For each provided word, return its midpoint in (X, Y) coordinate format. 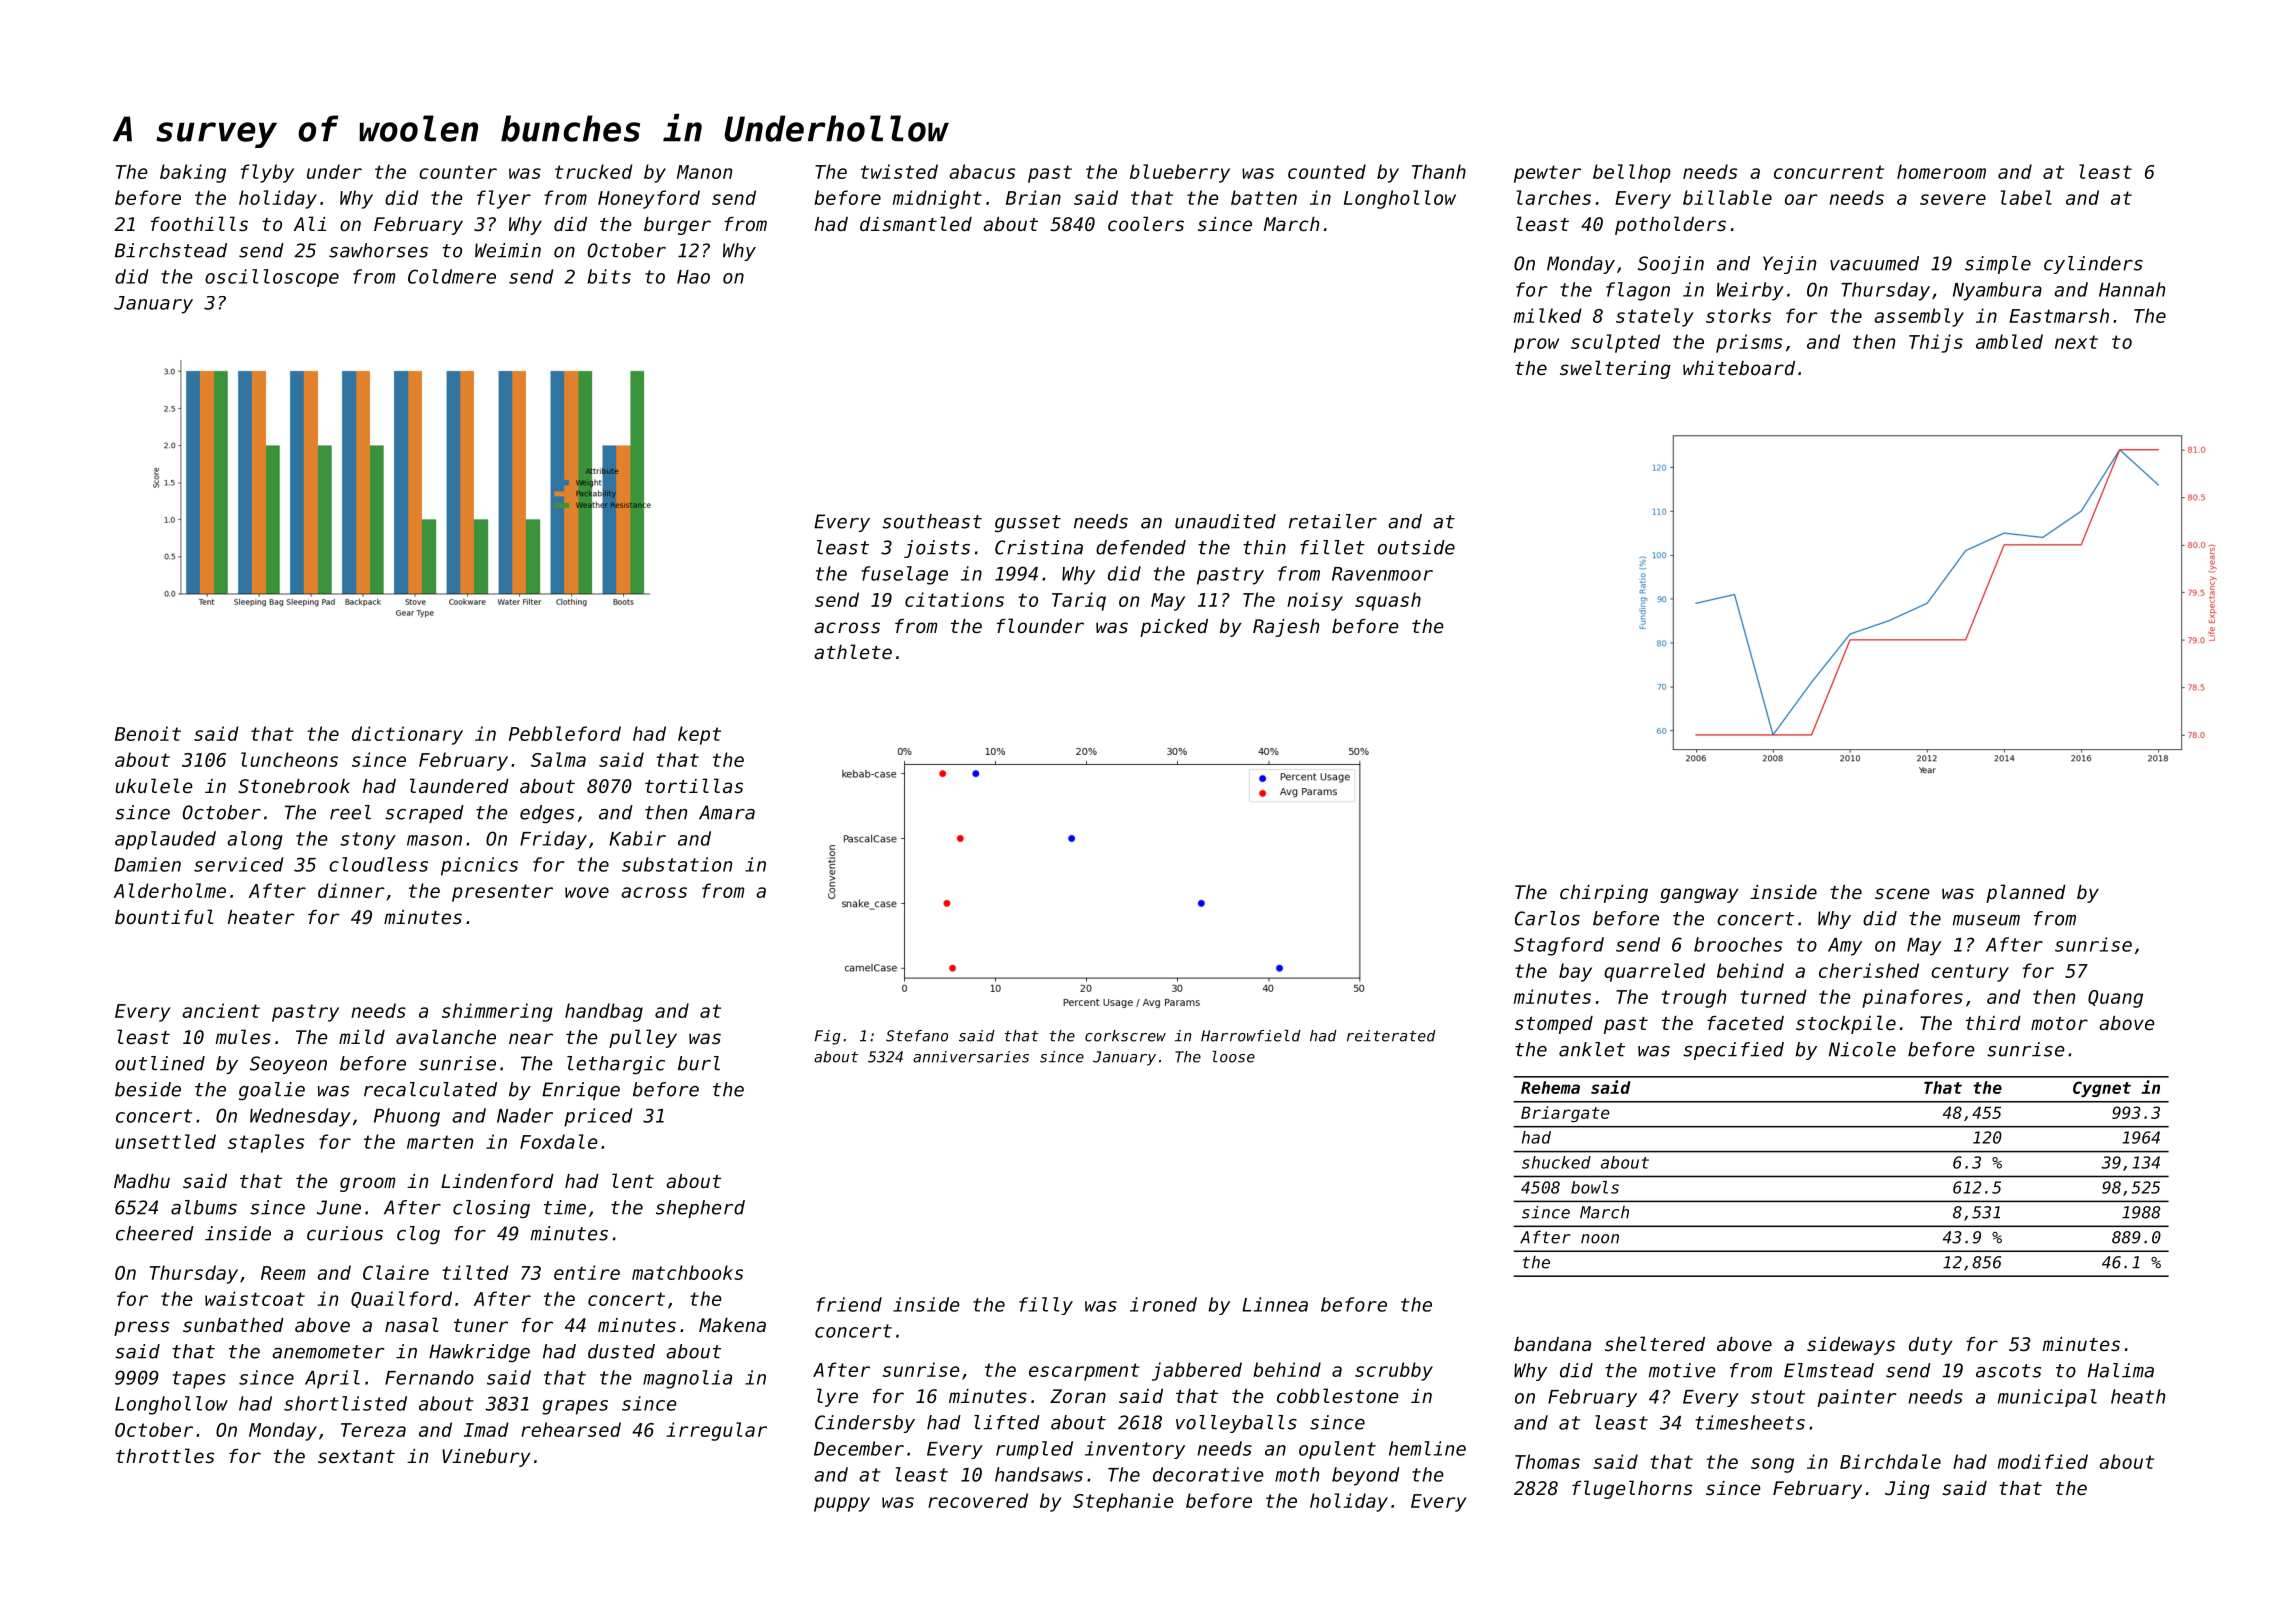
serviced (239, 864)
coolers (1146, 223)
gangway (1699, 895)
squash (1388, 601)
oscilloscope (272, 278)
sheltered (1655, 1343)
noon (1600, 1239)
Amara (727, 812)
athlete (853, 651)
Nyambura (1997, 291)
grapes (575, 1407)
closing (491, 1209)
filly (1046, 1306)
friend (849, 1304)
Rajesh (1286, 628)
